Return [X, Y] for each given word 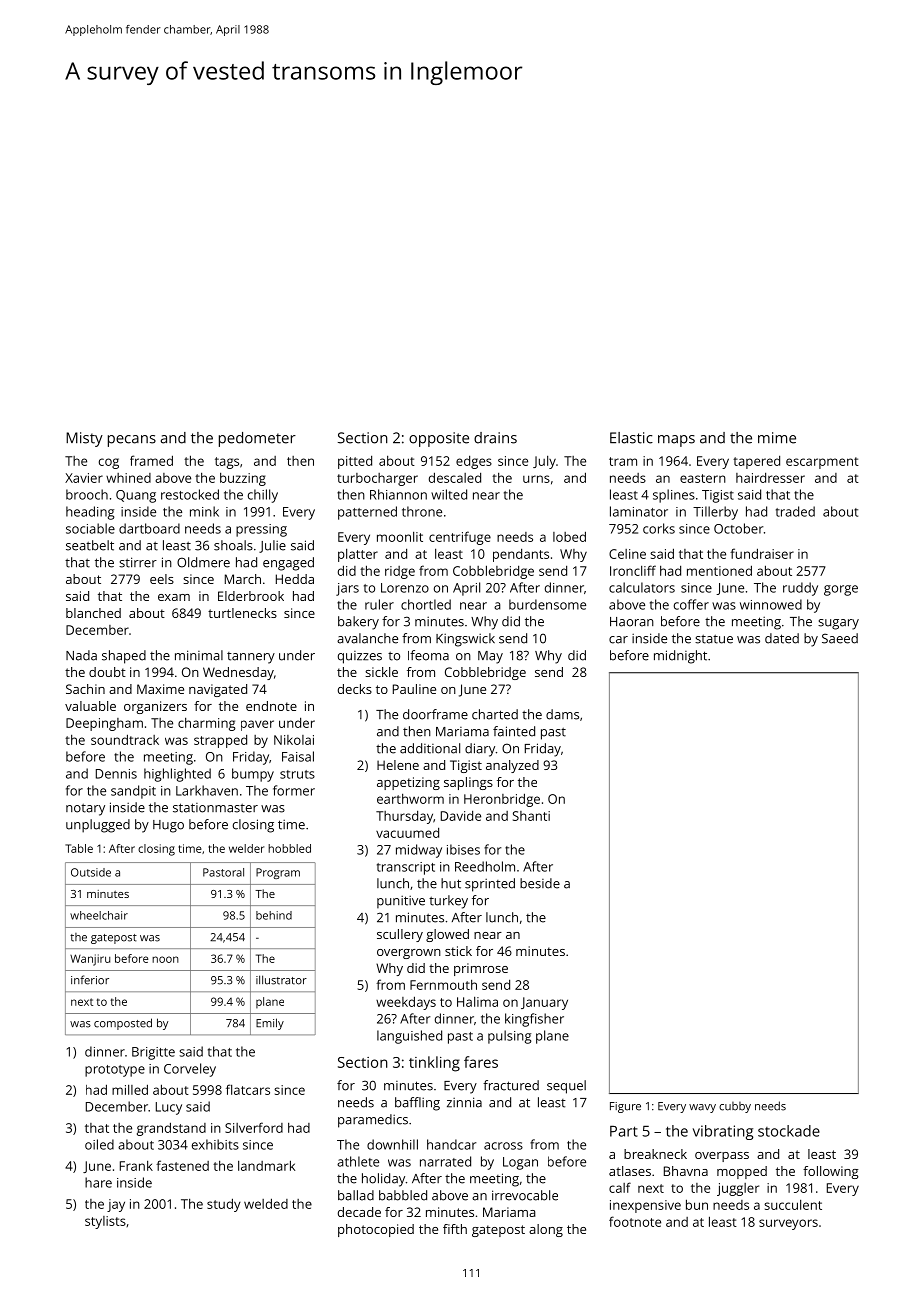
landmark [266, 1165]
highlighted [177, 775]
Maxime [160, 689]
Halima [477, 1002]
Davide [461, 815]
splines [674, 496]
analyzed [512, 766]
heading [90, 513]
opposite [439, 439]
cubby [735, 1107]
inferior [90, 980]
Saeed [840, 638]
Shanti [531, 816]
